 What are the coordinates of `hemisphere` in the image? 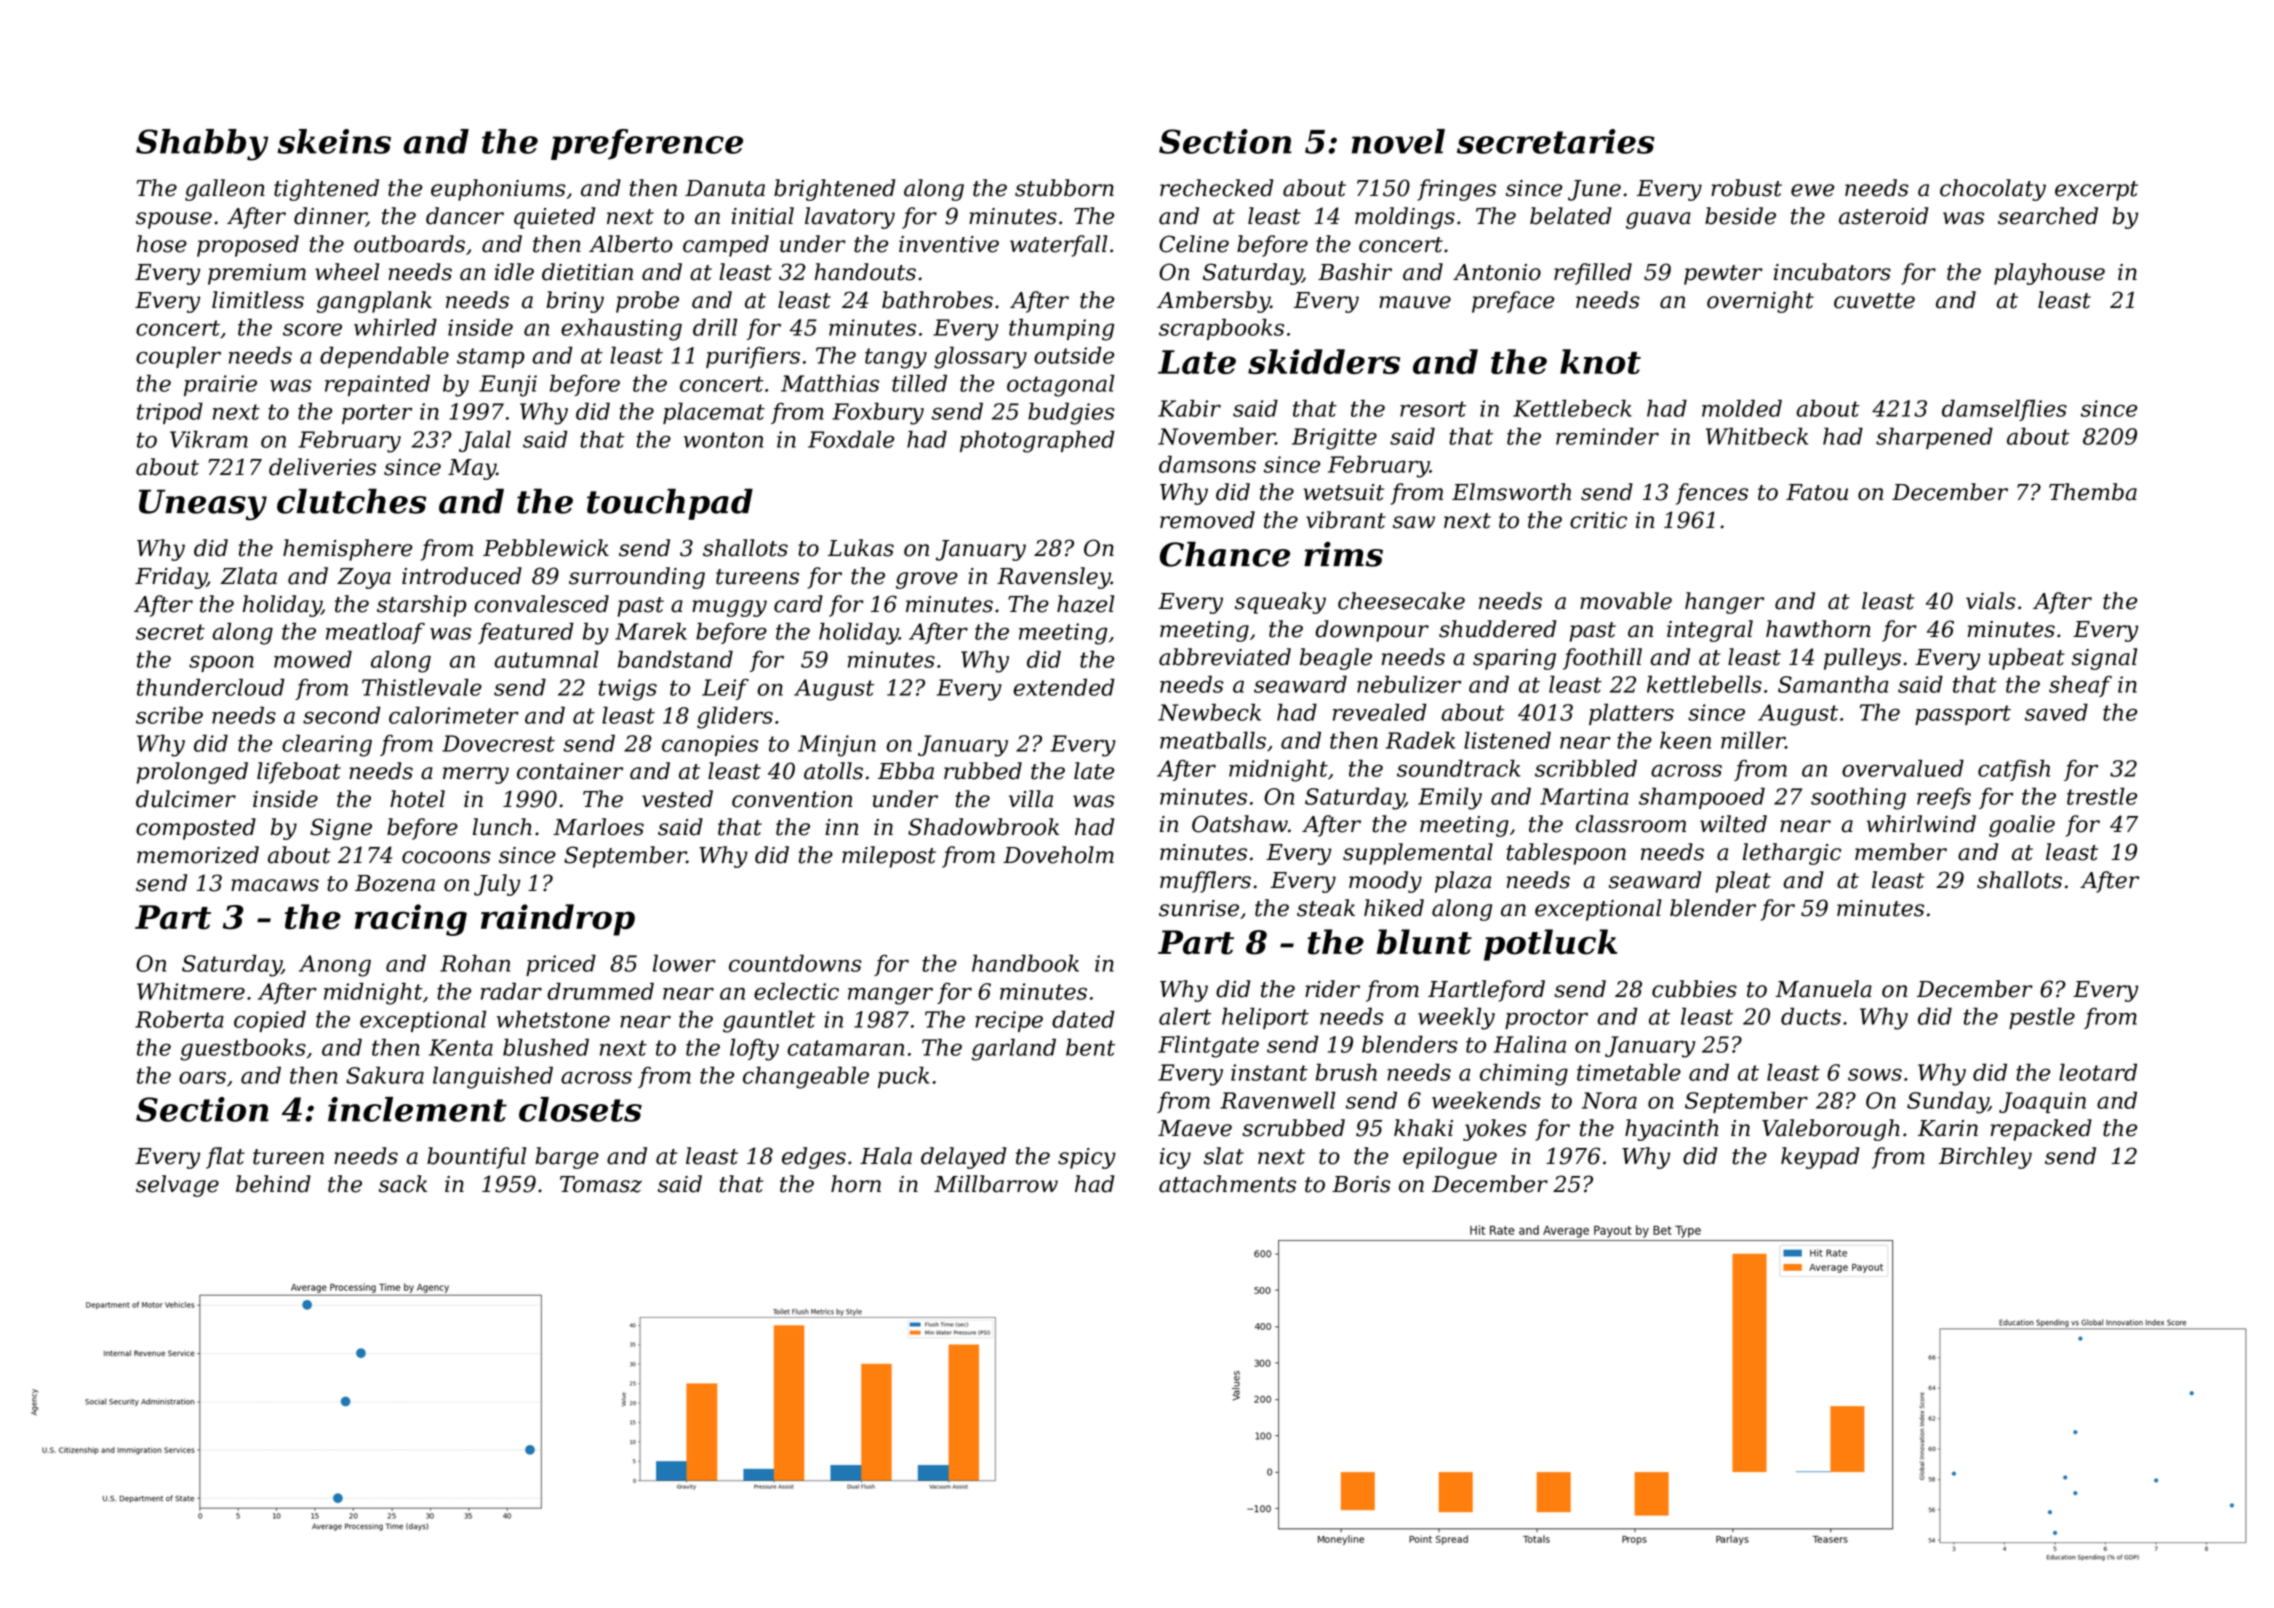 It's located at (347, 550).
